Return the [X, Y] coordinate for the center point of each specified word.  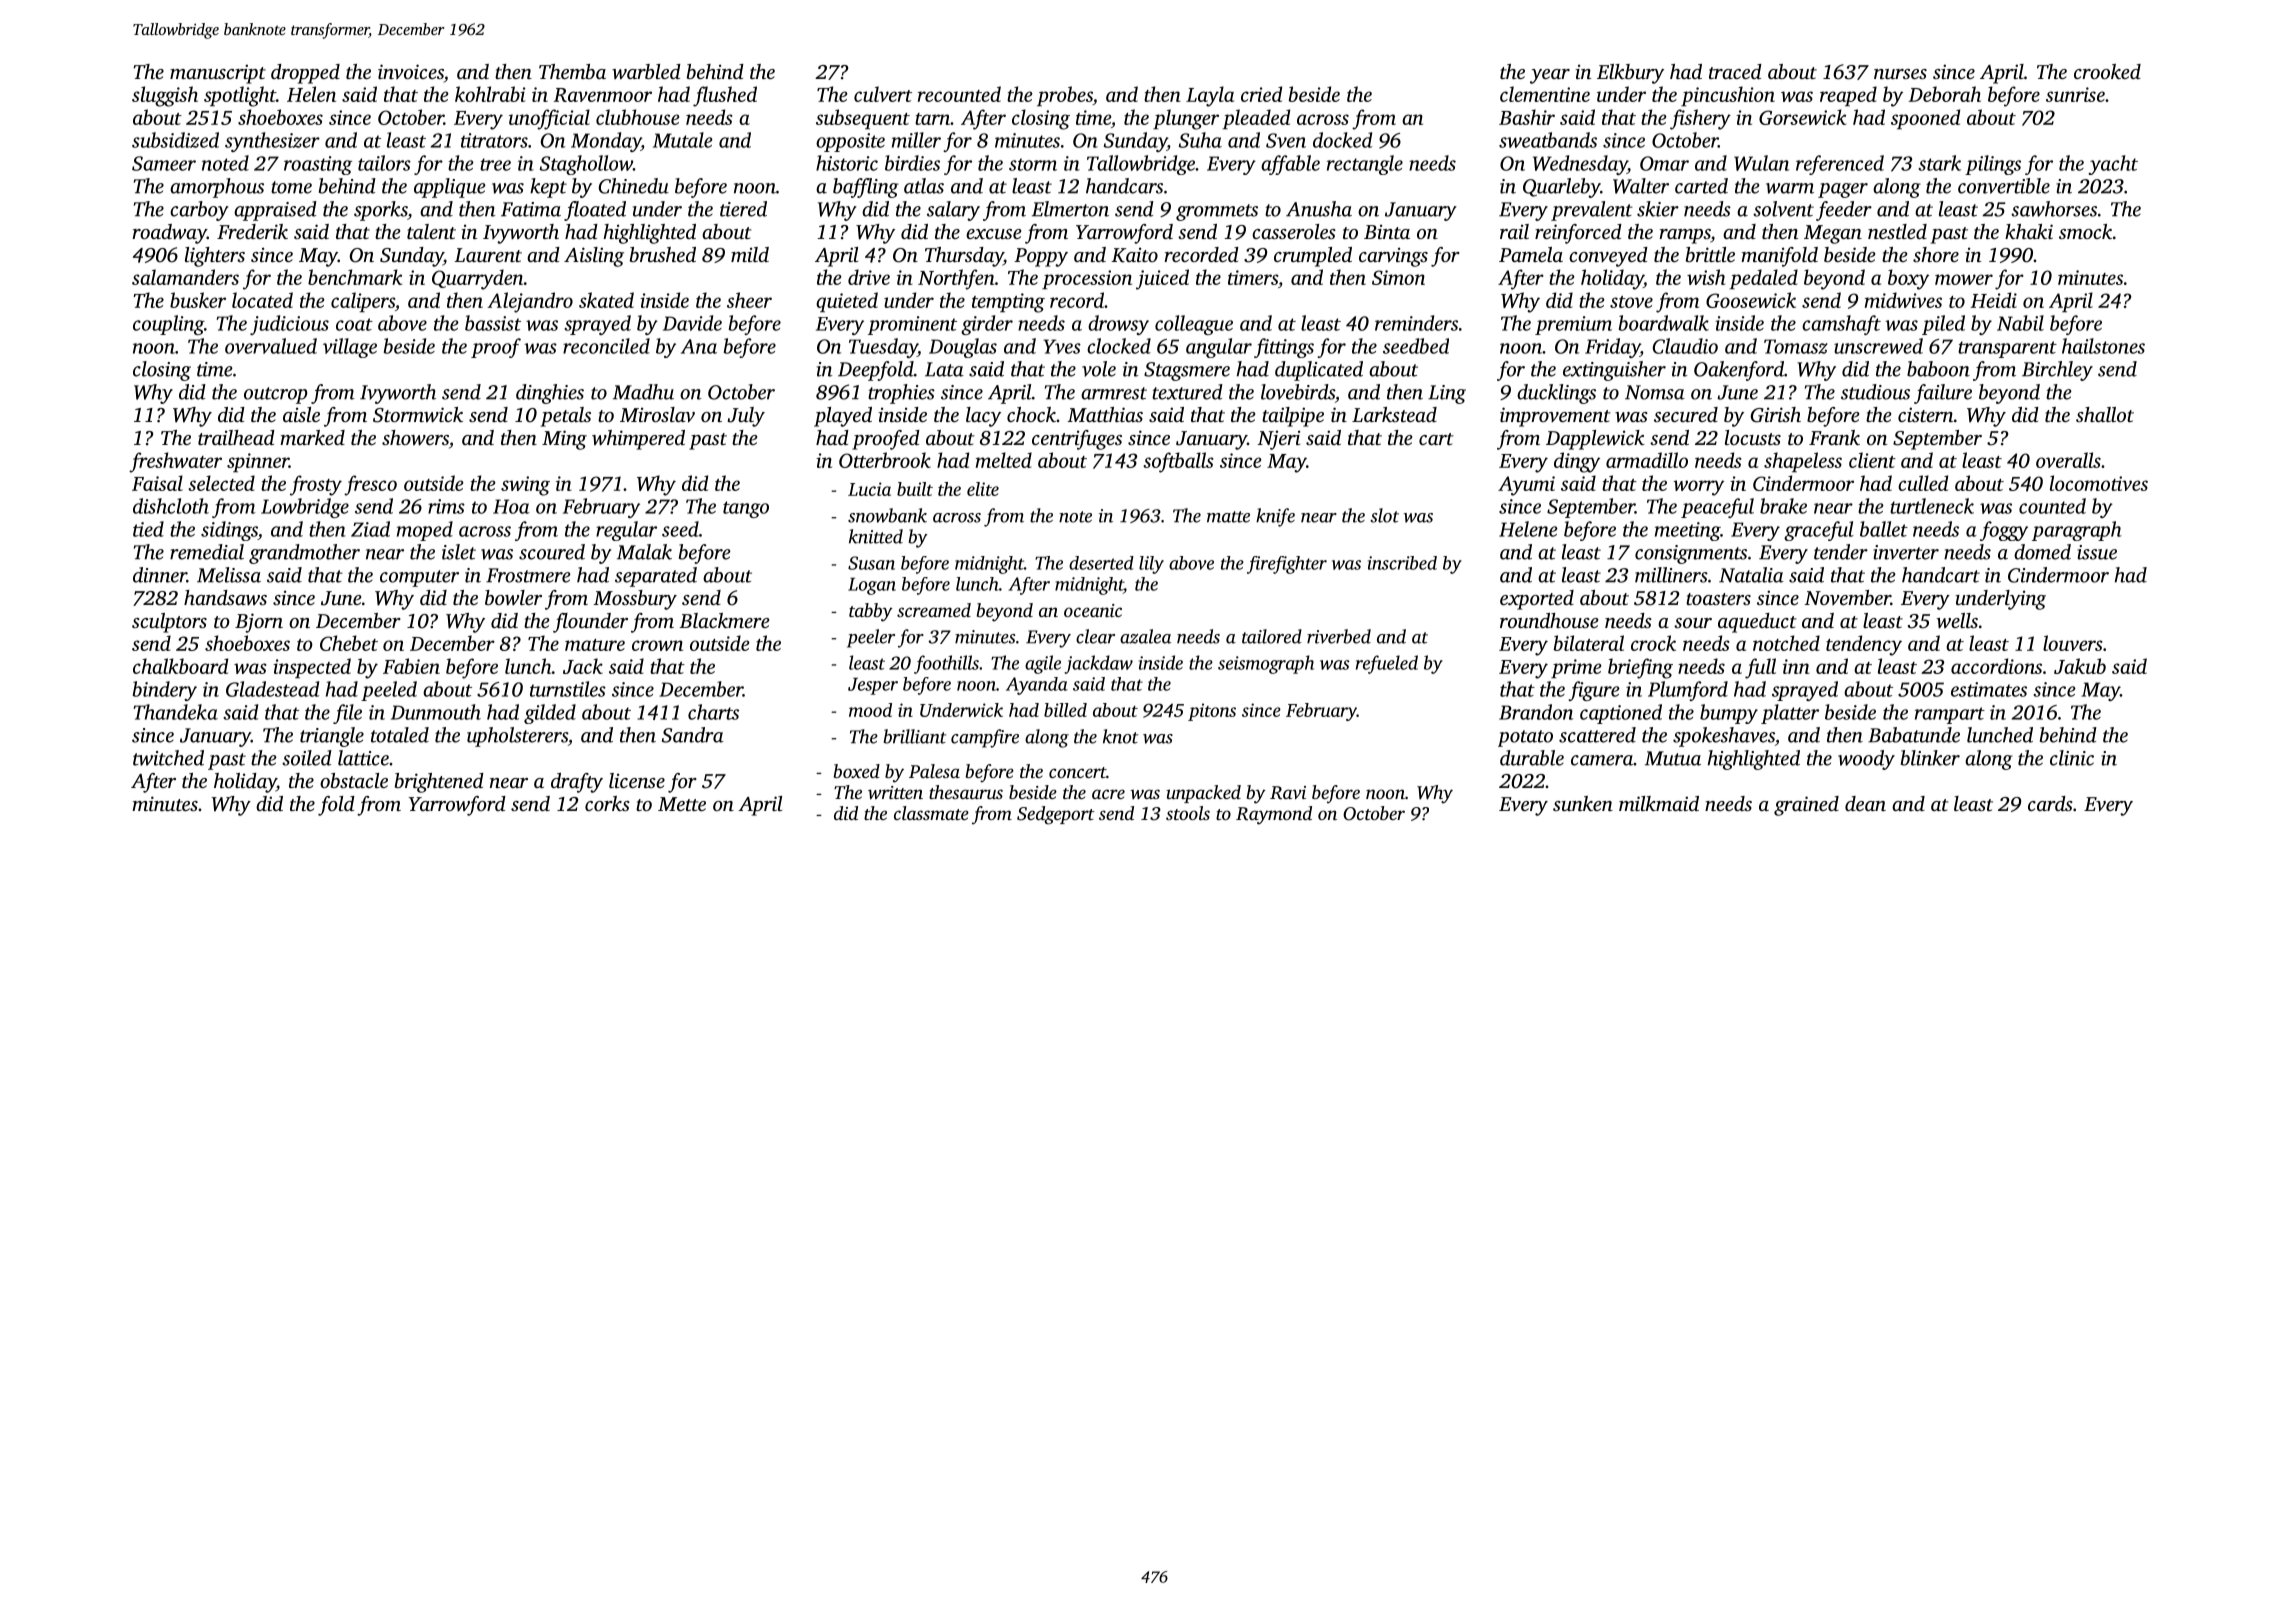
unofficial [549, 119]
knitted [876, 536]
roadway [169, 234]
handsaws [225, 597]
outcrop [275, 395]
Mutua [1673, 758]
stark [1939, 163]
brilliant [914, 736]
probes [1065, 96]
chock [1031, 414]
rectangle [1365, 165]
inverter [1906, 552]
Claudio [1685, 346]
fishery [1700, 119]
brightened [439, 783]
